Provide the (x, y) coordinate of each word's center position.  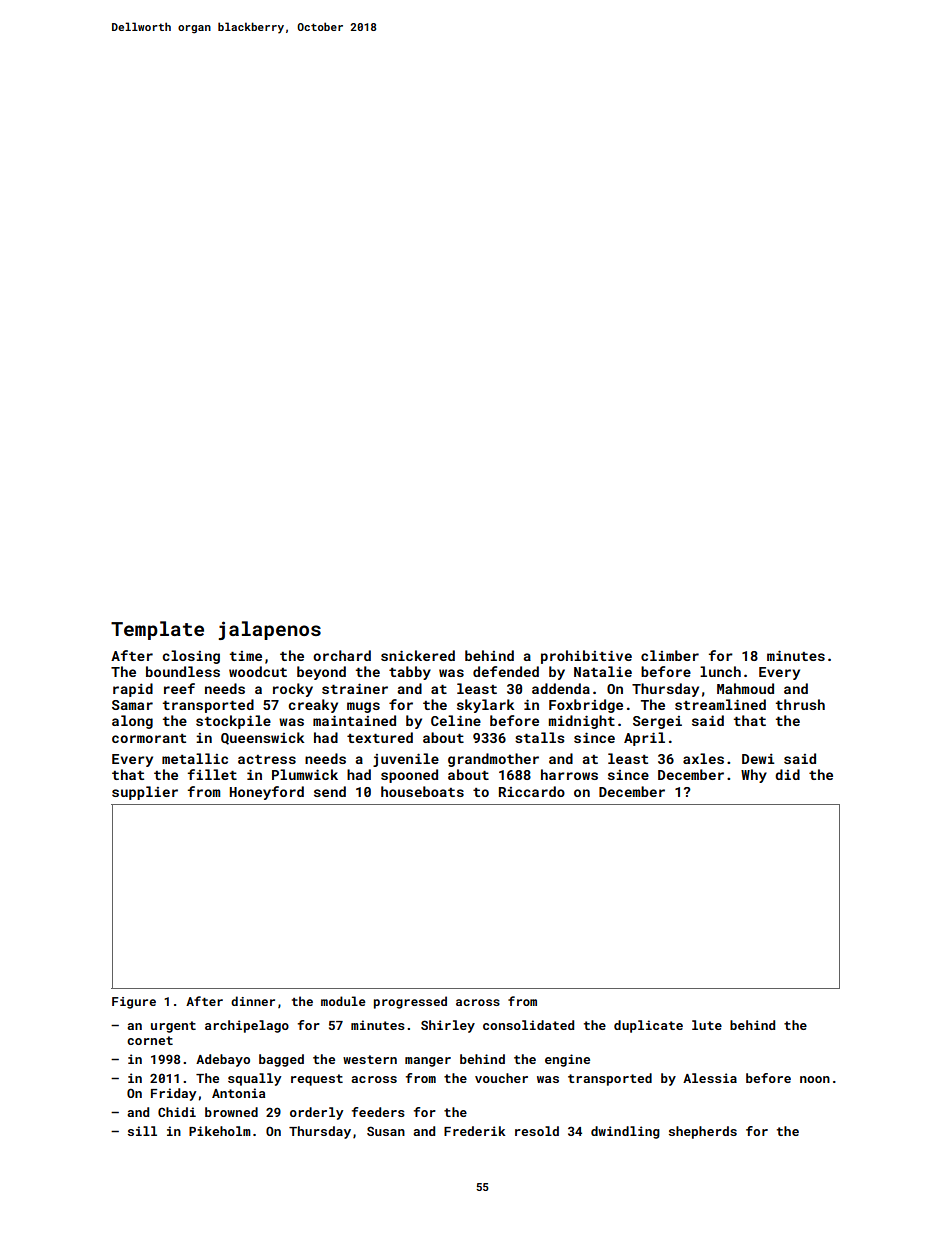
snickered (418, 655)
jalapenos (269, 630)
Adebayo (223, 1060)
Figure (134, 1003)
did (787, 774)
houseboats (422, 791)
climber (670, 655)
